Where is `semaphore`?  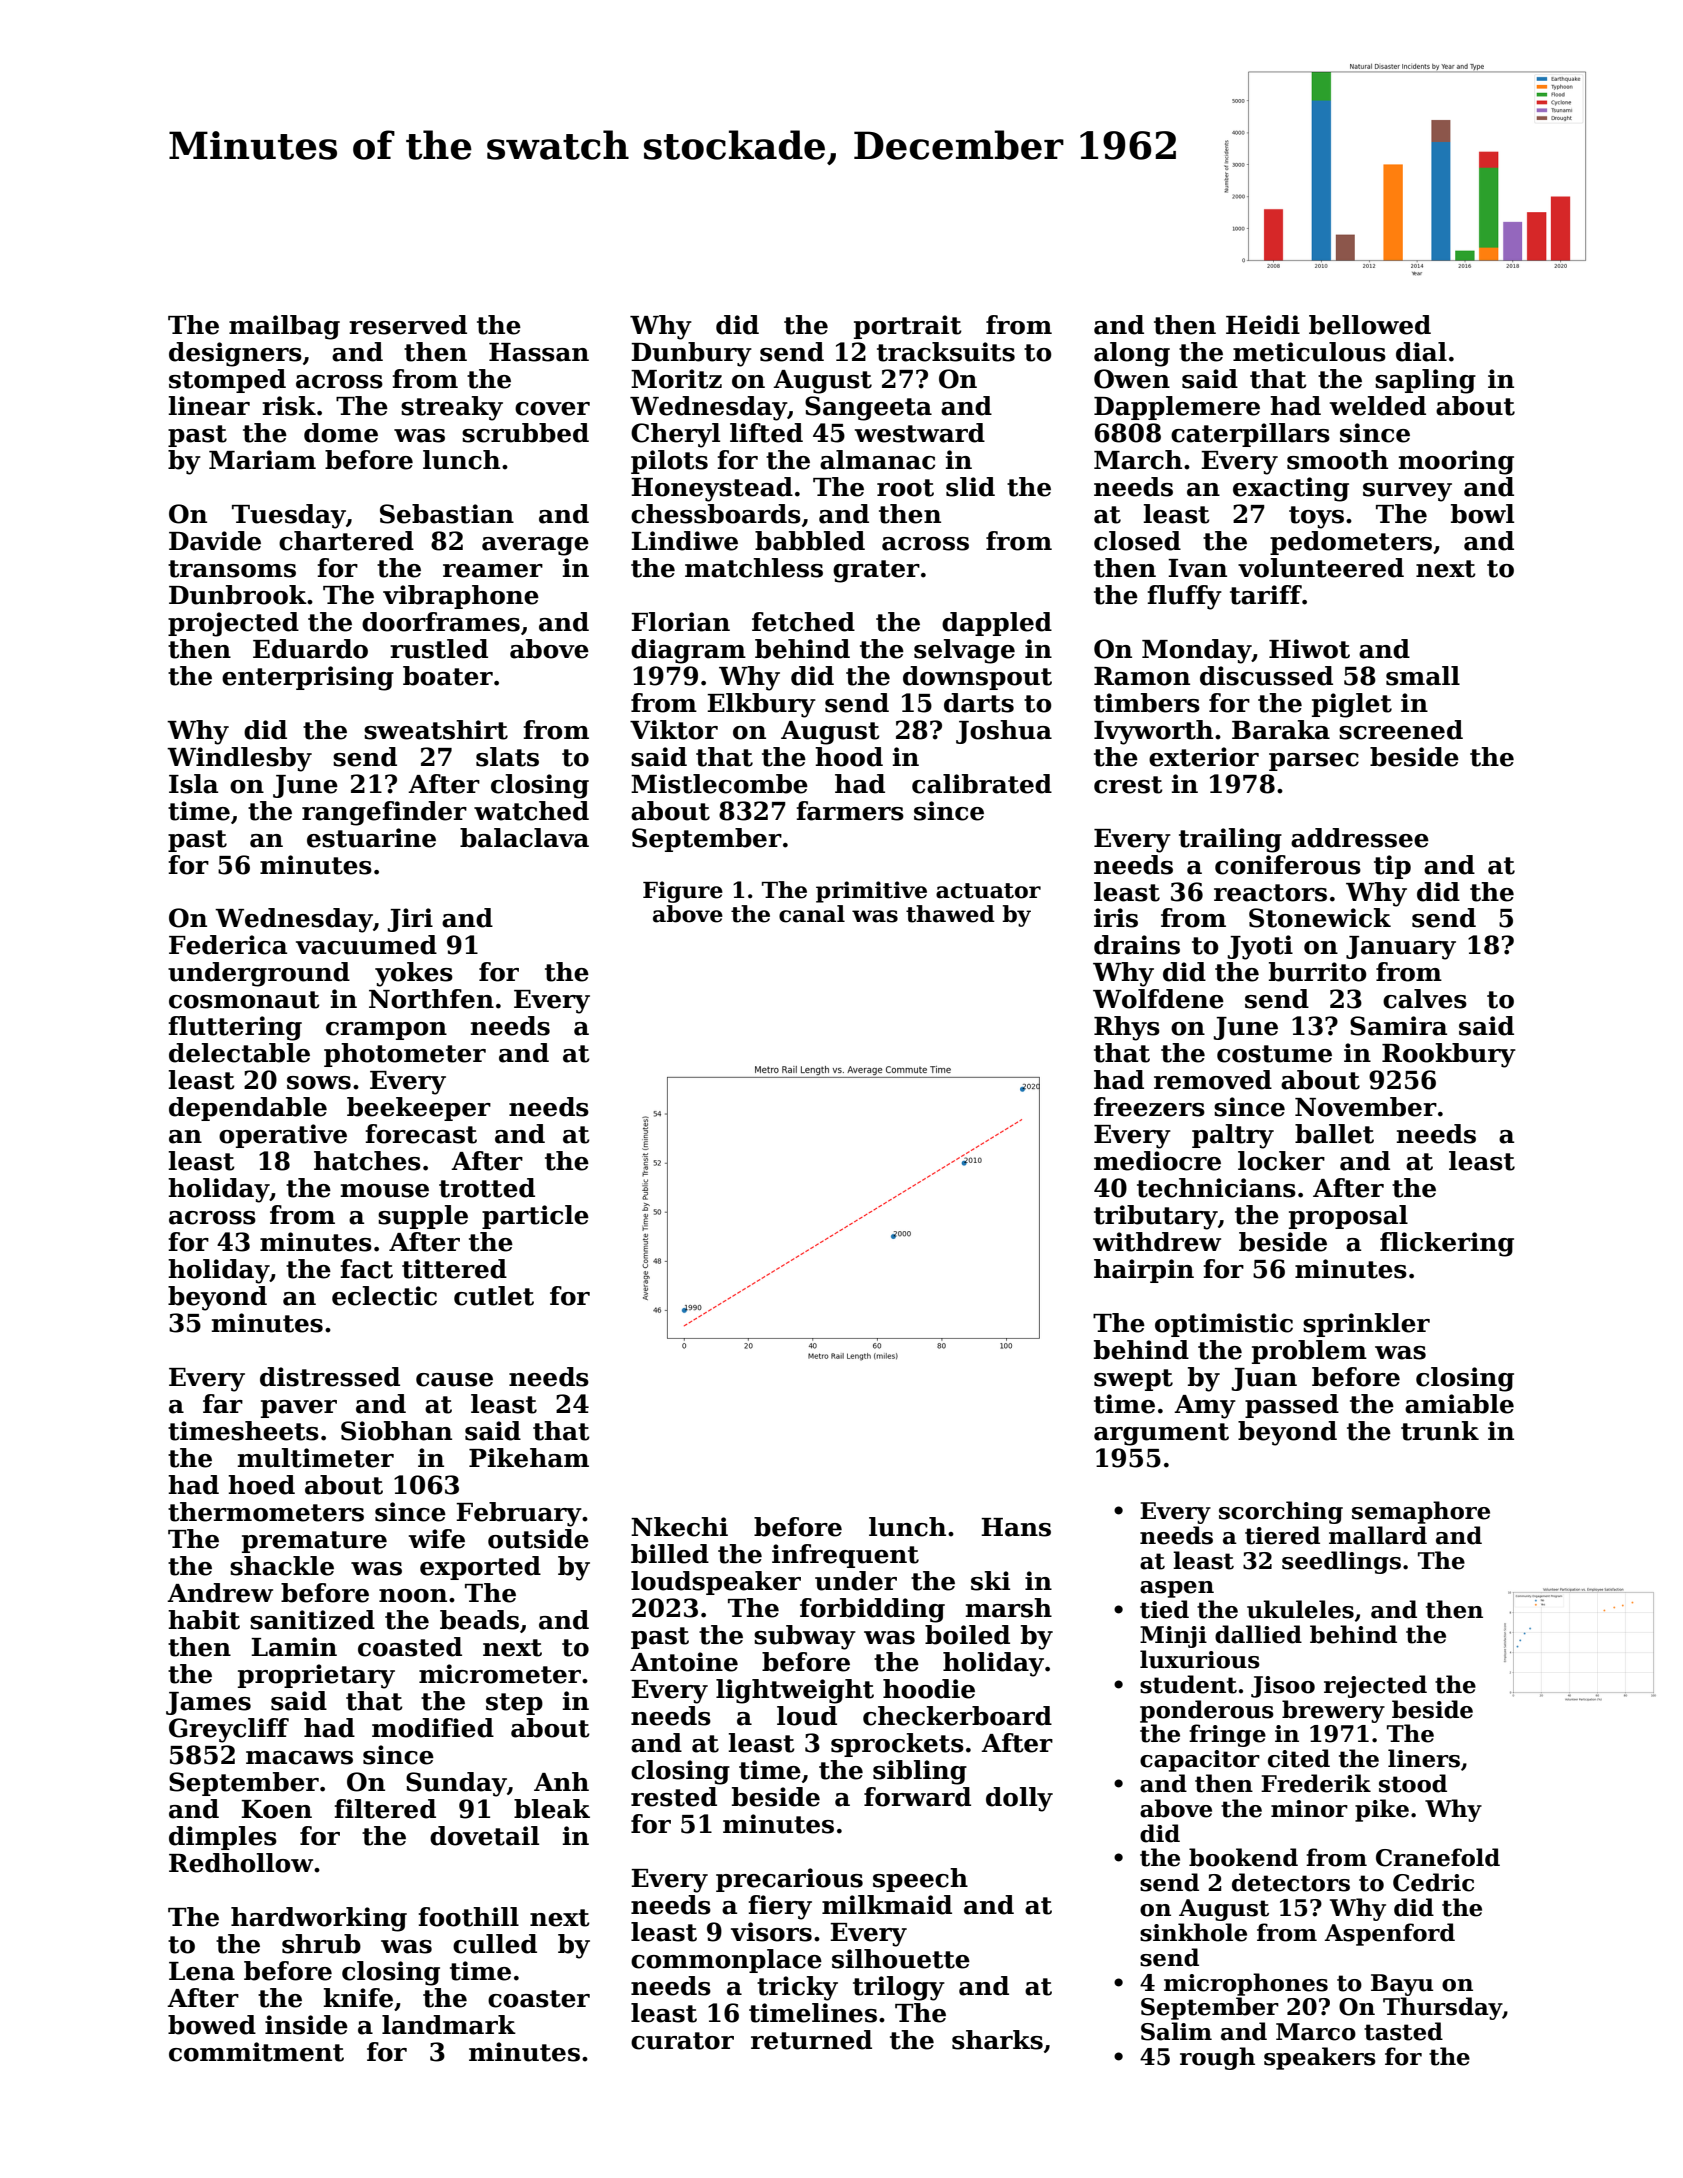
semaphore is located at coordinates (1421, 1512).
